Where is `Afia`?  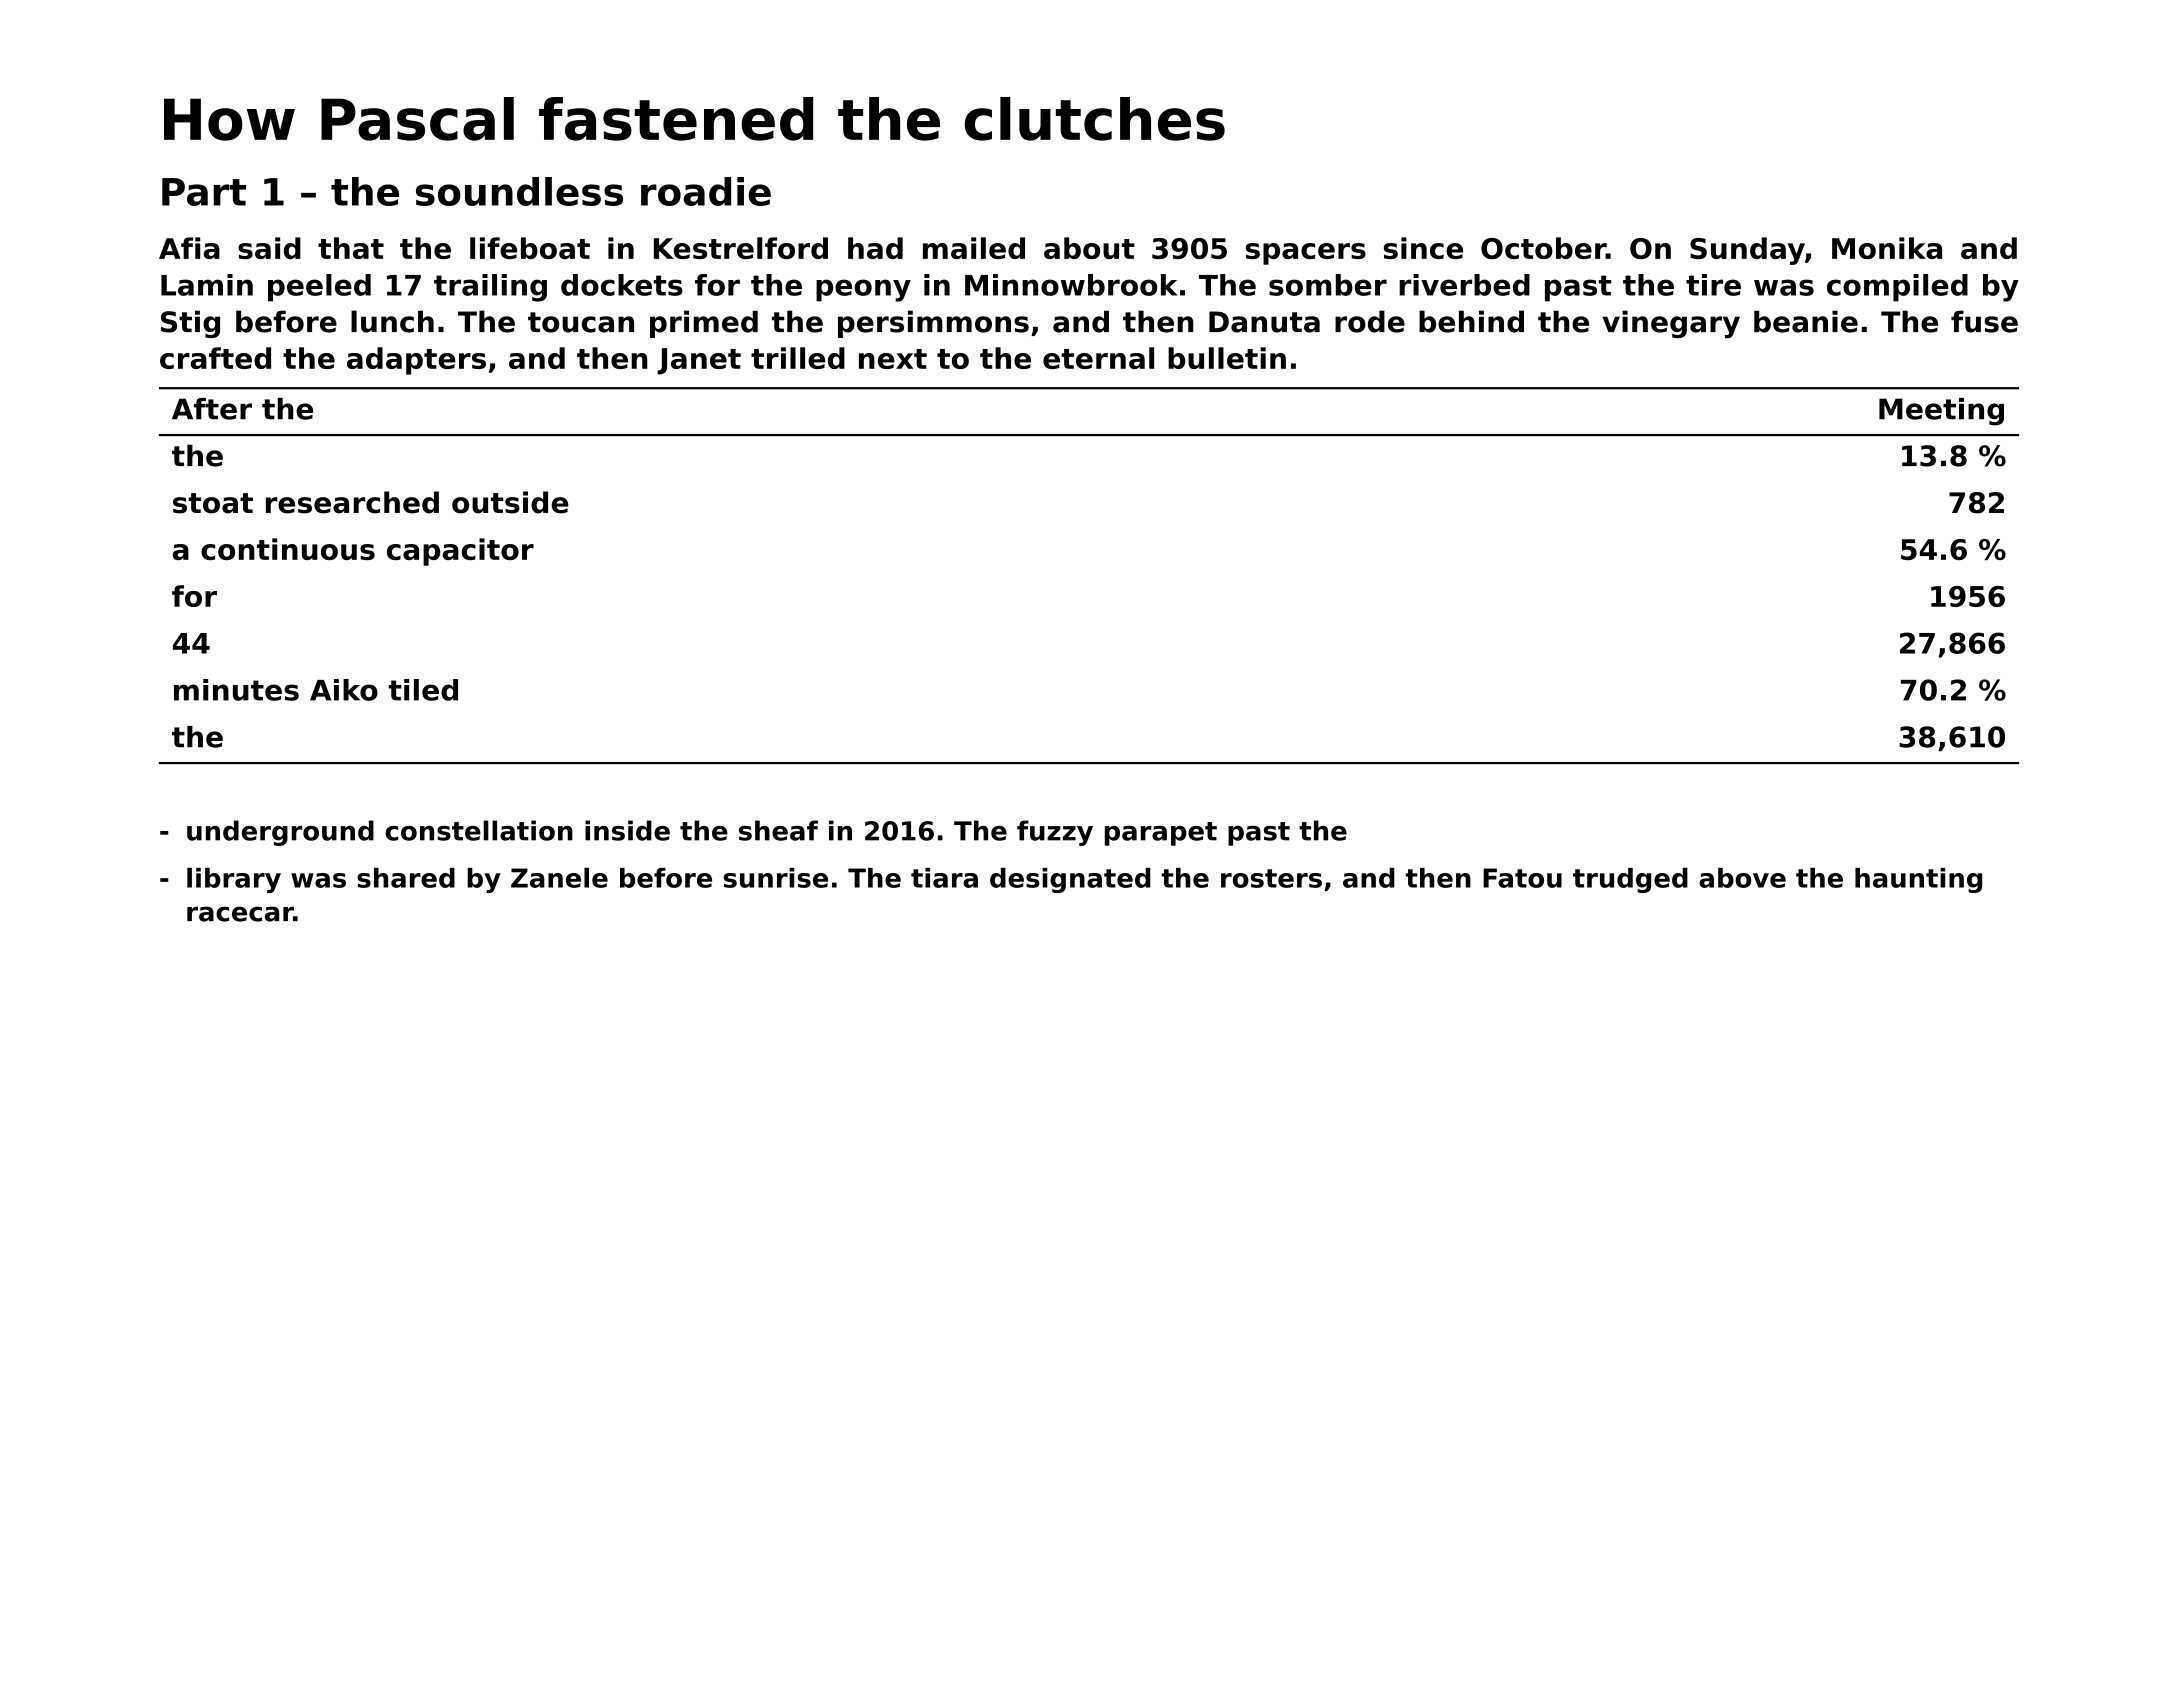
Afia is located at coordinates (189, 248).
